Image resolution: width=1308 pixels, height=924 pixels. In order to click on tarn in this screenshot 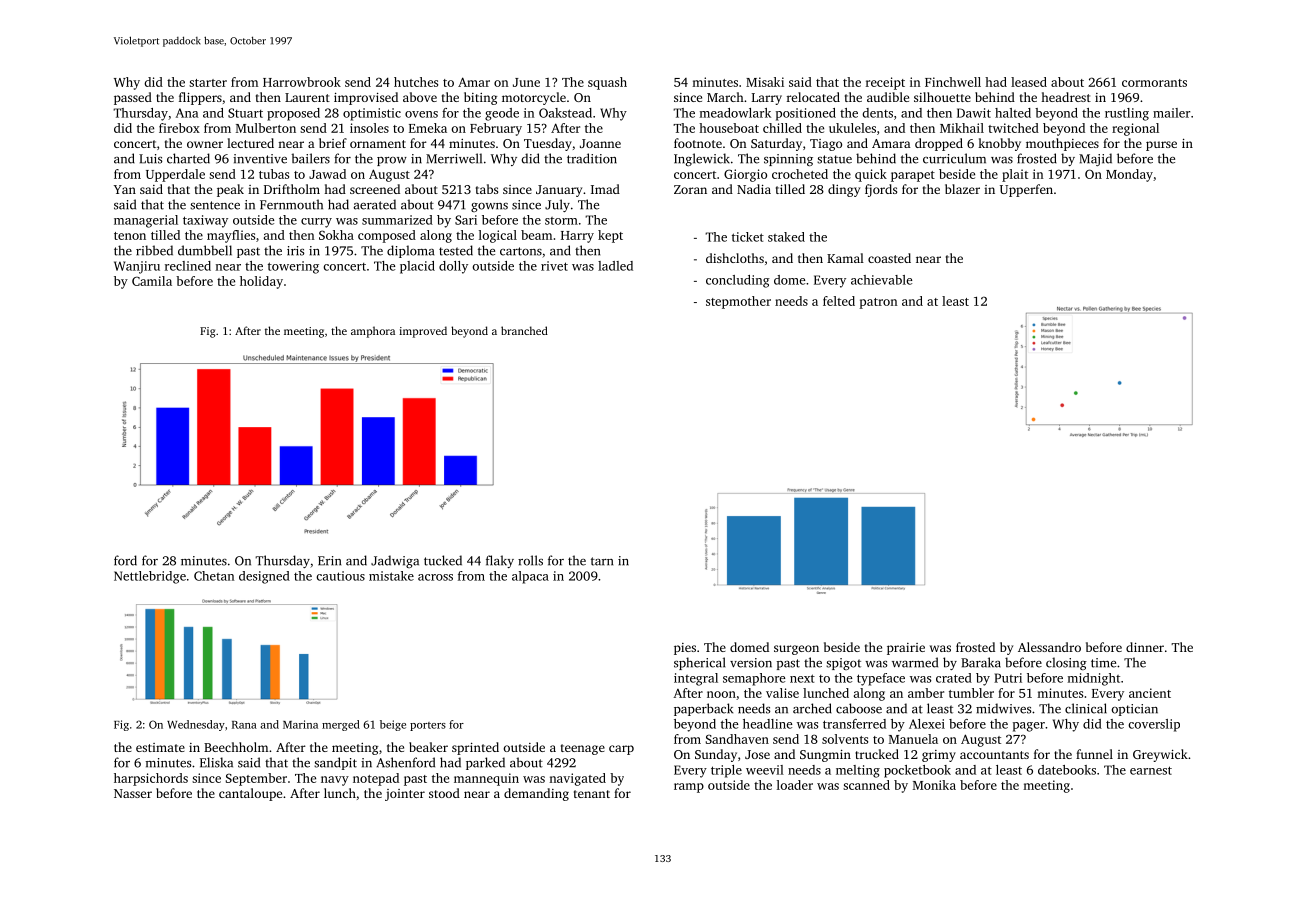, I will do `click(602, 561)`.
